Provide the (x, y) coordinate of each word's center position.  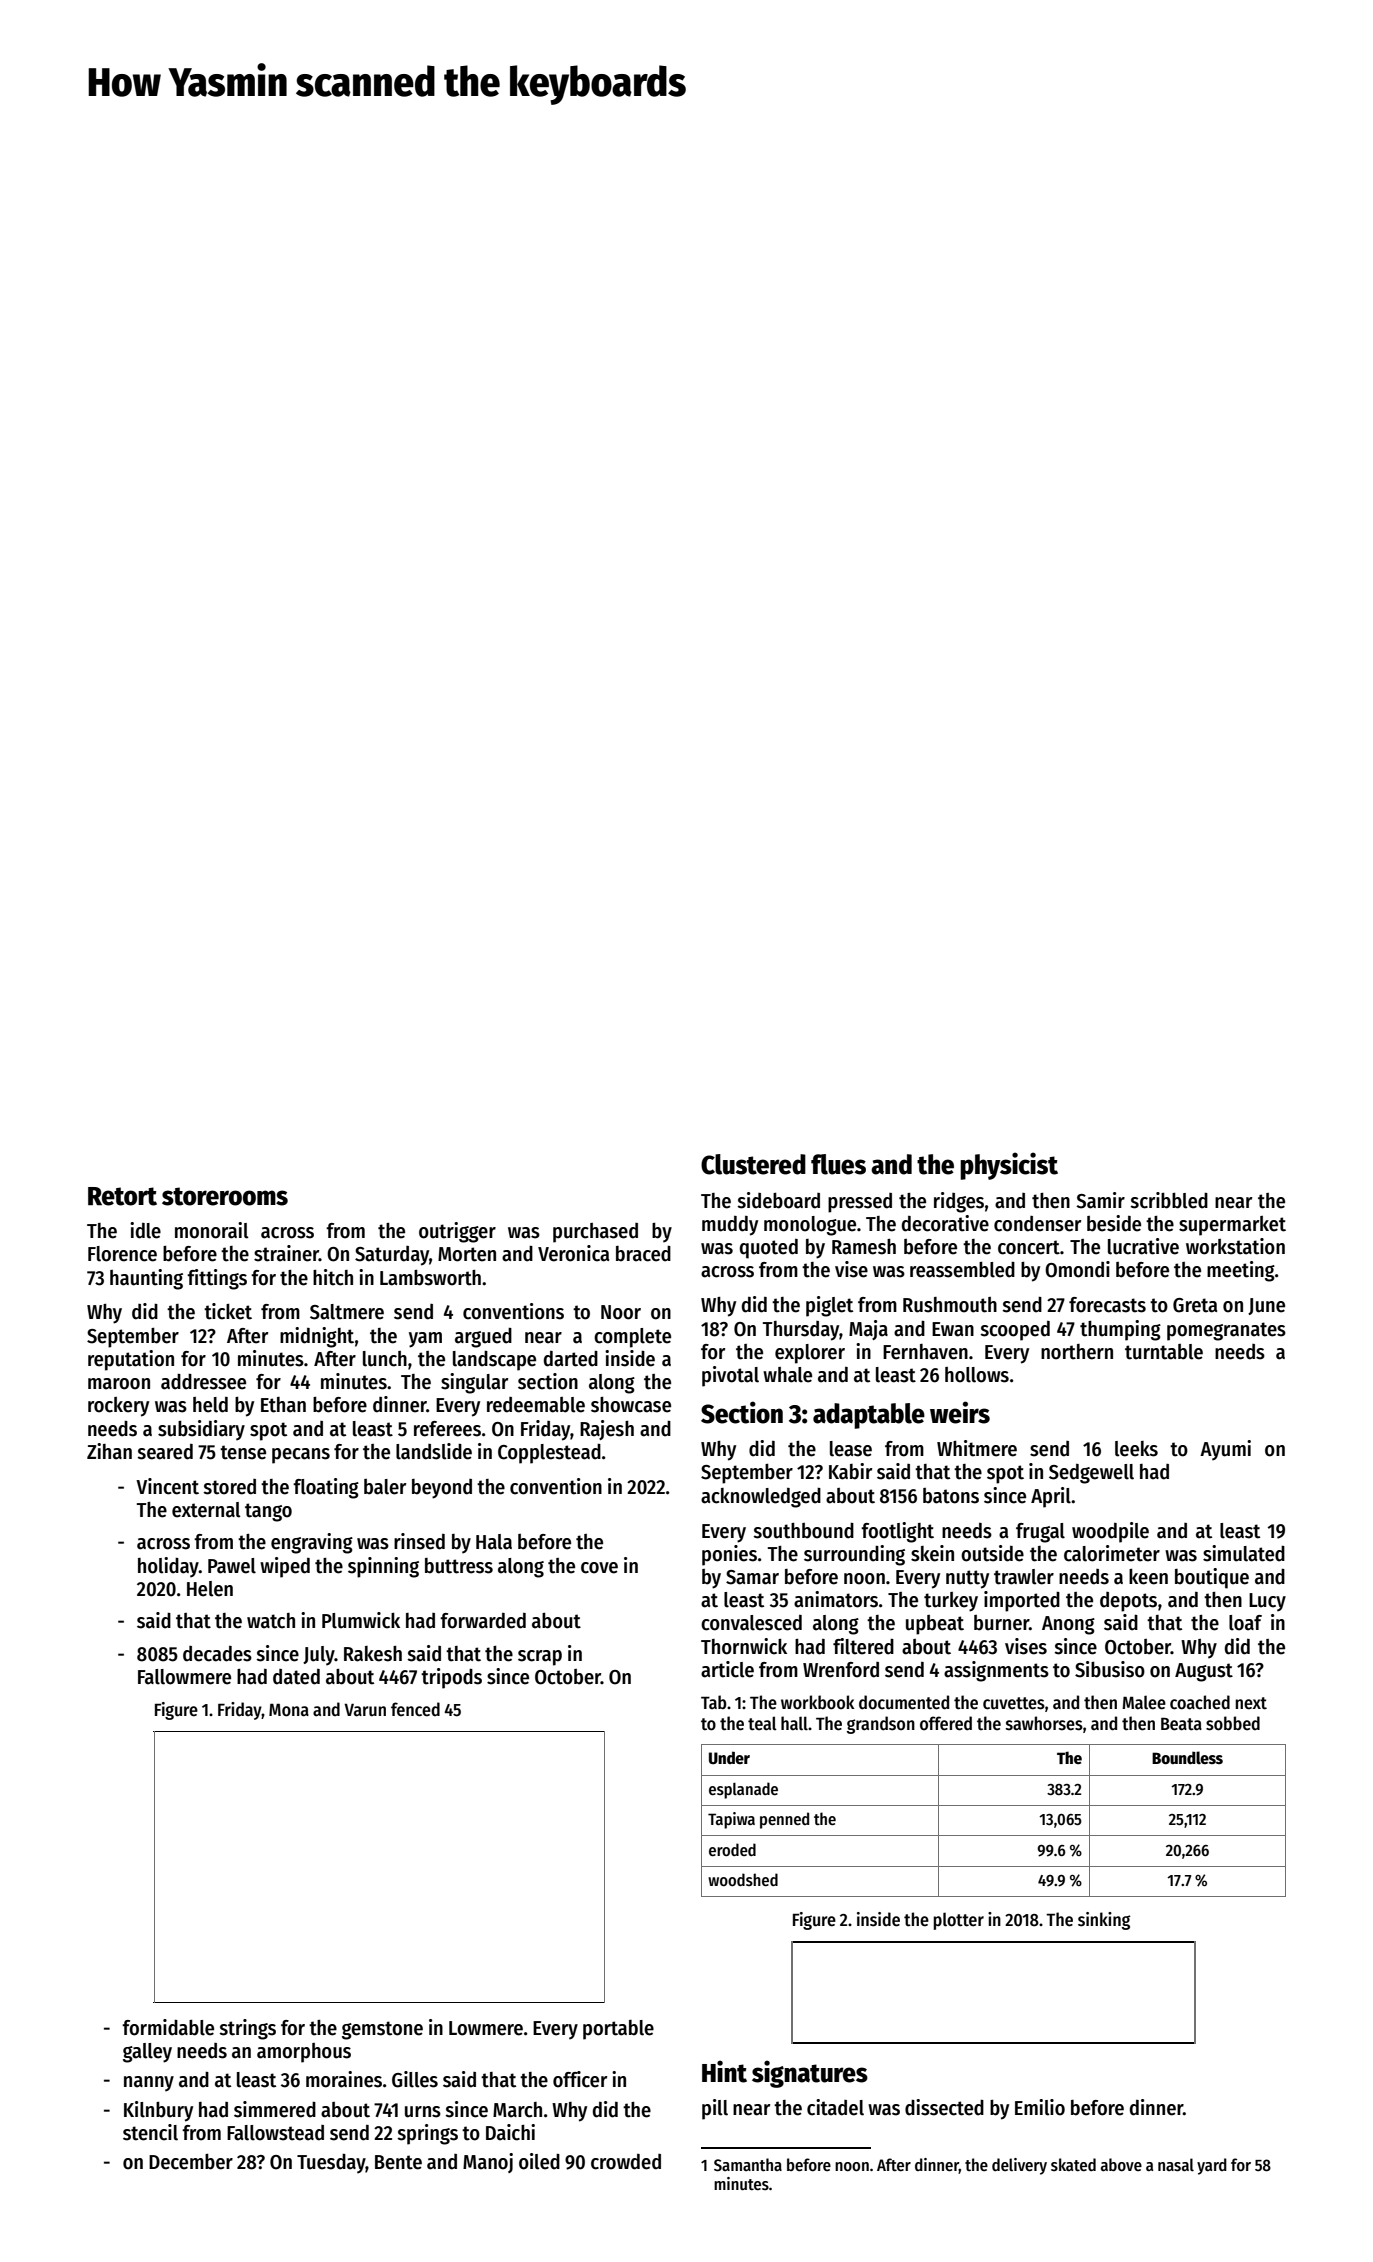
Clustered (753, 1164)
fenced (415, 1709)
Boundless (1187, 1757)
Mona (289, 1710)
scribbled (1169, 1200)
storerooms (225, 1196)
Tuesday (331, 2164)
